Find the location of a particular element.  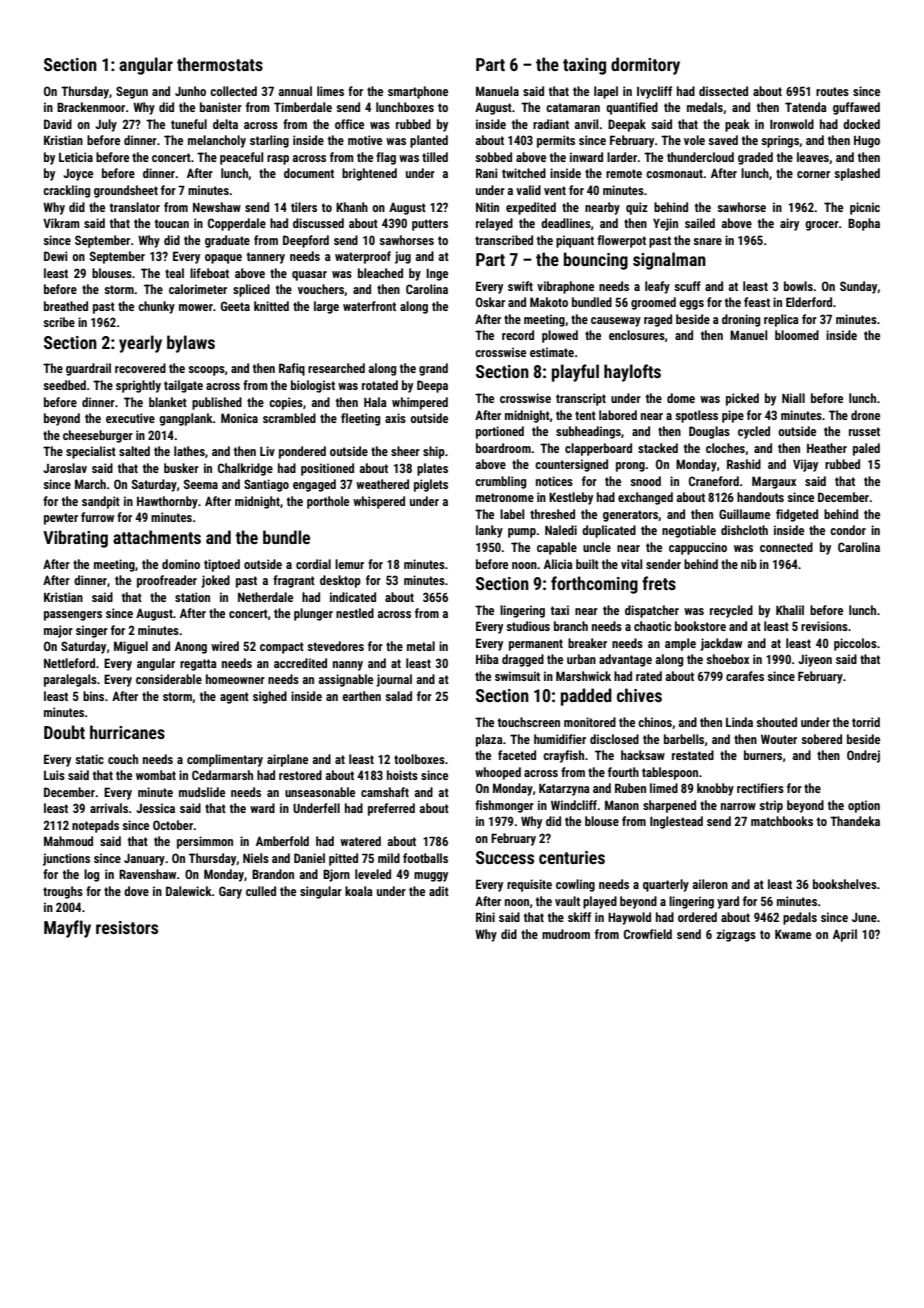

July is located at coordinates (106, 125).
